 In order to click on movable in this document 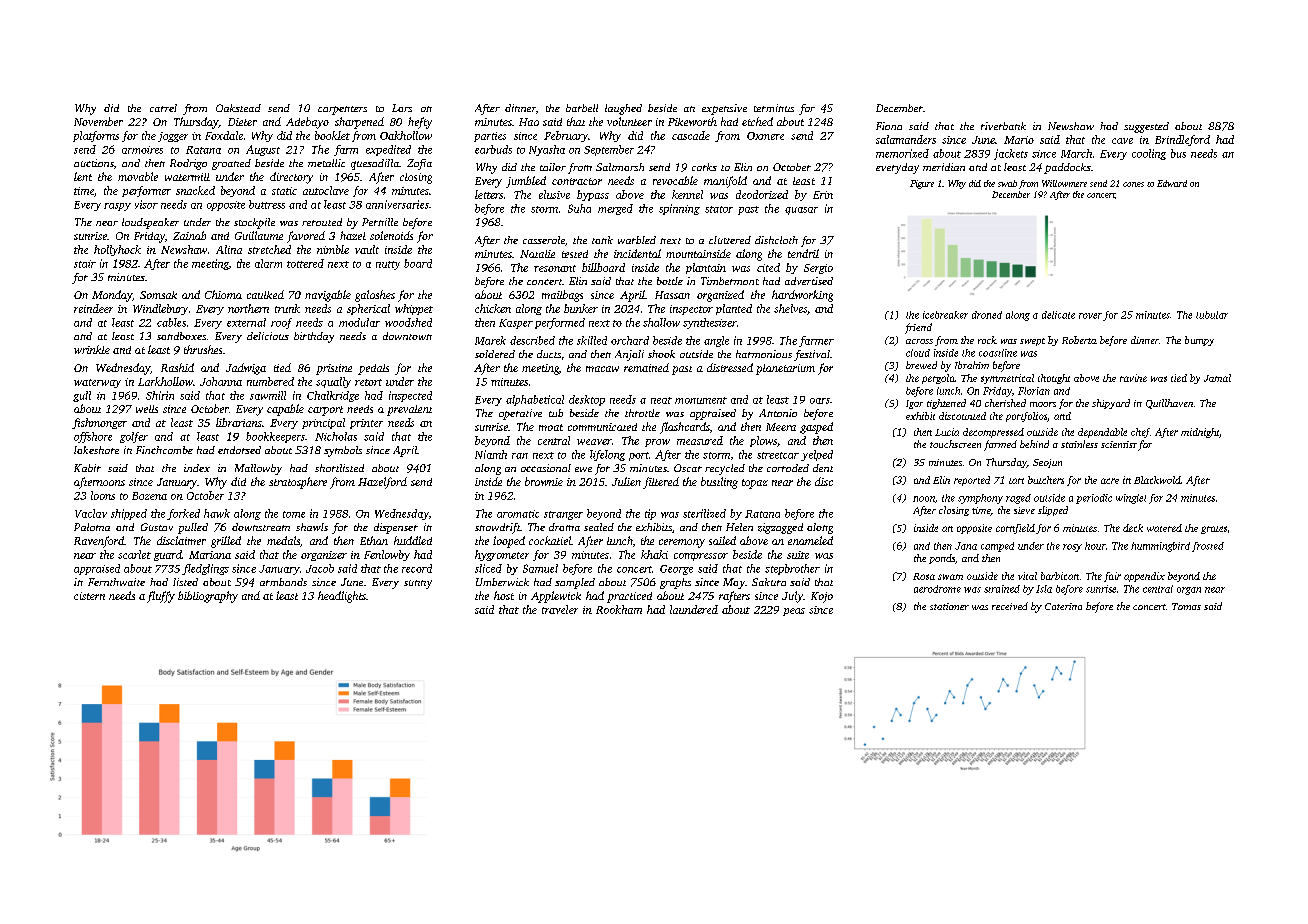, I will do `click(138, 176)`.
